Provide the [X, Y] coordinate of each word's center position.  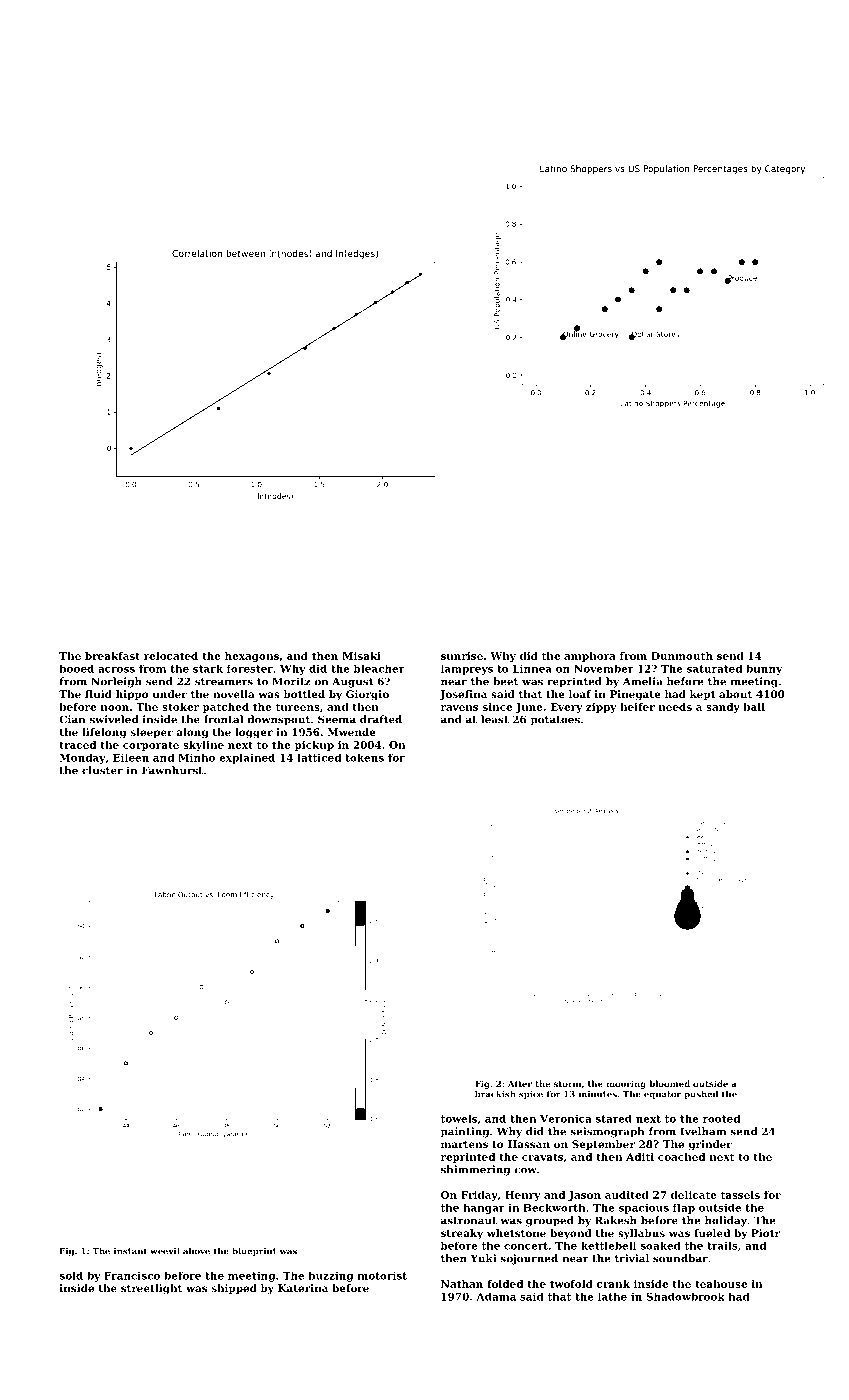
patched [226, 708]
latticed [319, 757]
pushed [701, 1094]
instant [130, 1251]
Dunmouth [682, 656]
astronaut [469, 1221]
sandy [723, 708]
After [520, 1083]
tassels [740, 1195]
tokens [364, 757]
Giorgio [367, 695]
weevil [165, 1251]
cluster [102, 770]
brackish [495, 1094]
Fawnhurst [172, 770]
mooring [626, 1084]
